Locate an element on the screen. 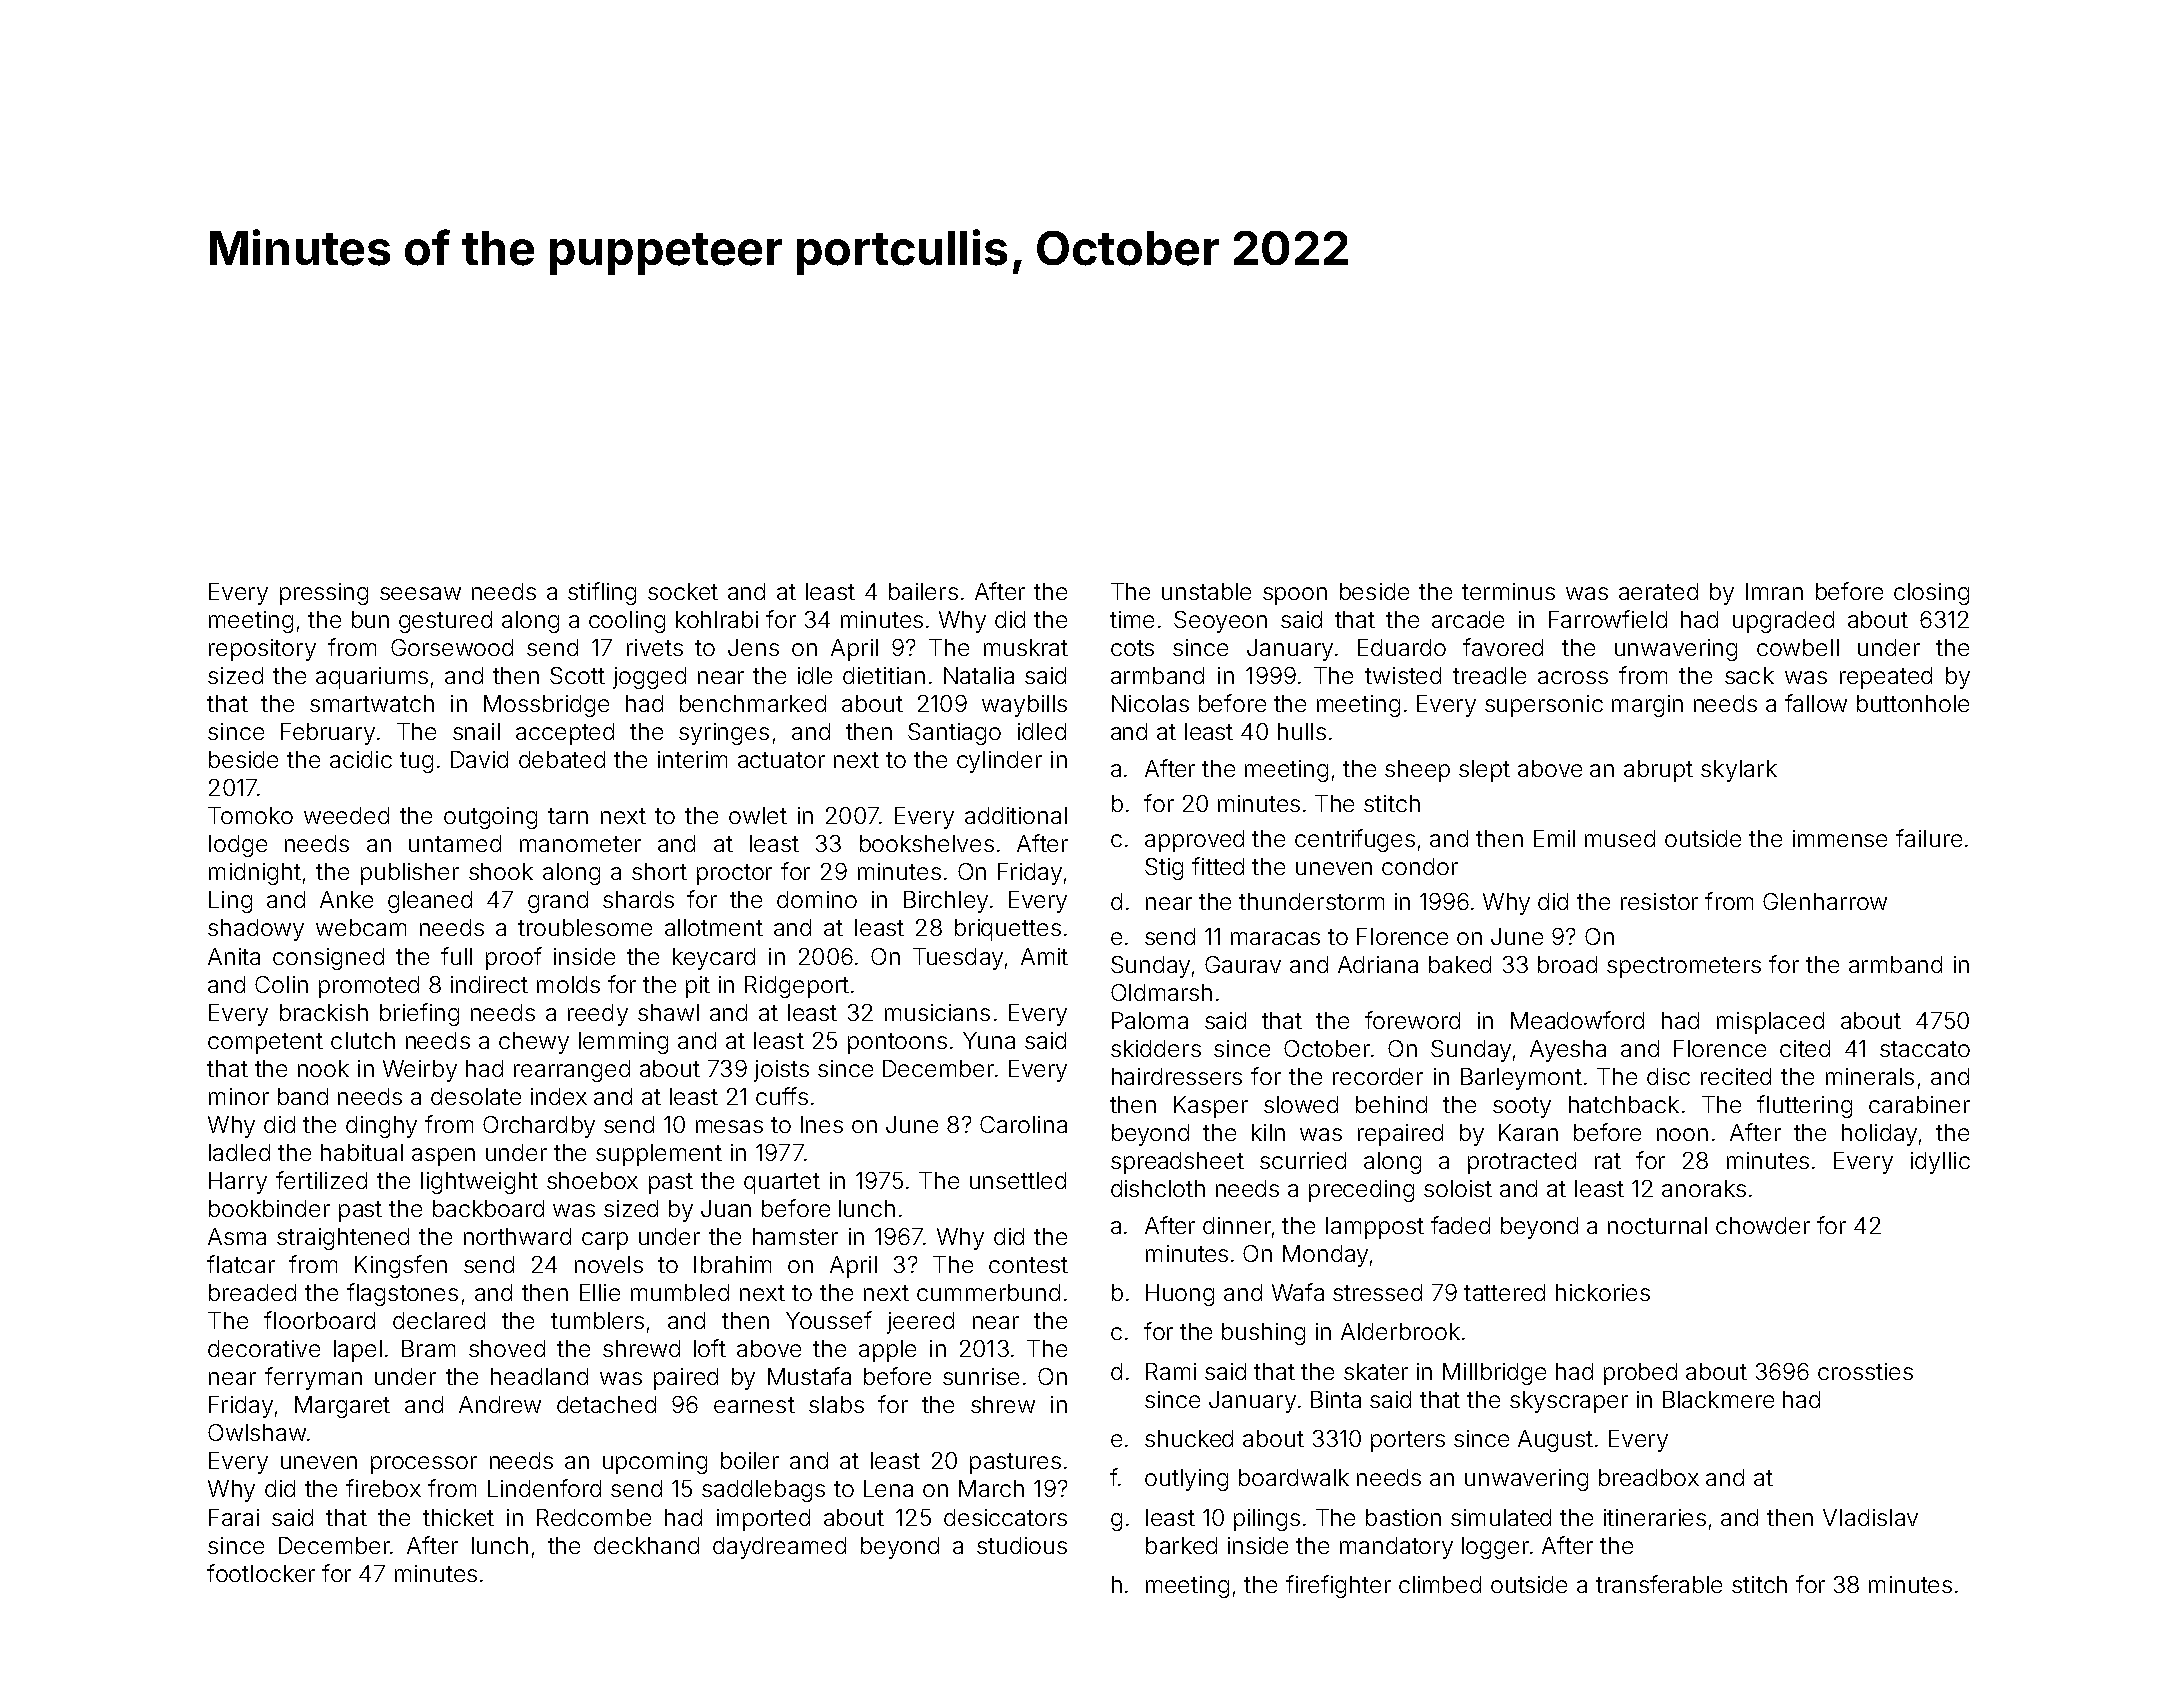 The width and height of the screenshot is (2178, 1683). footlocker is located at coordinates (261, 1573).
